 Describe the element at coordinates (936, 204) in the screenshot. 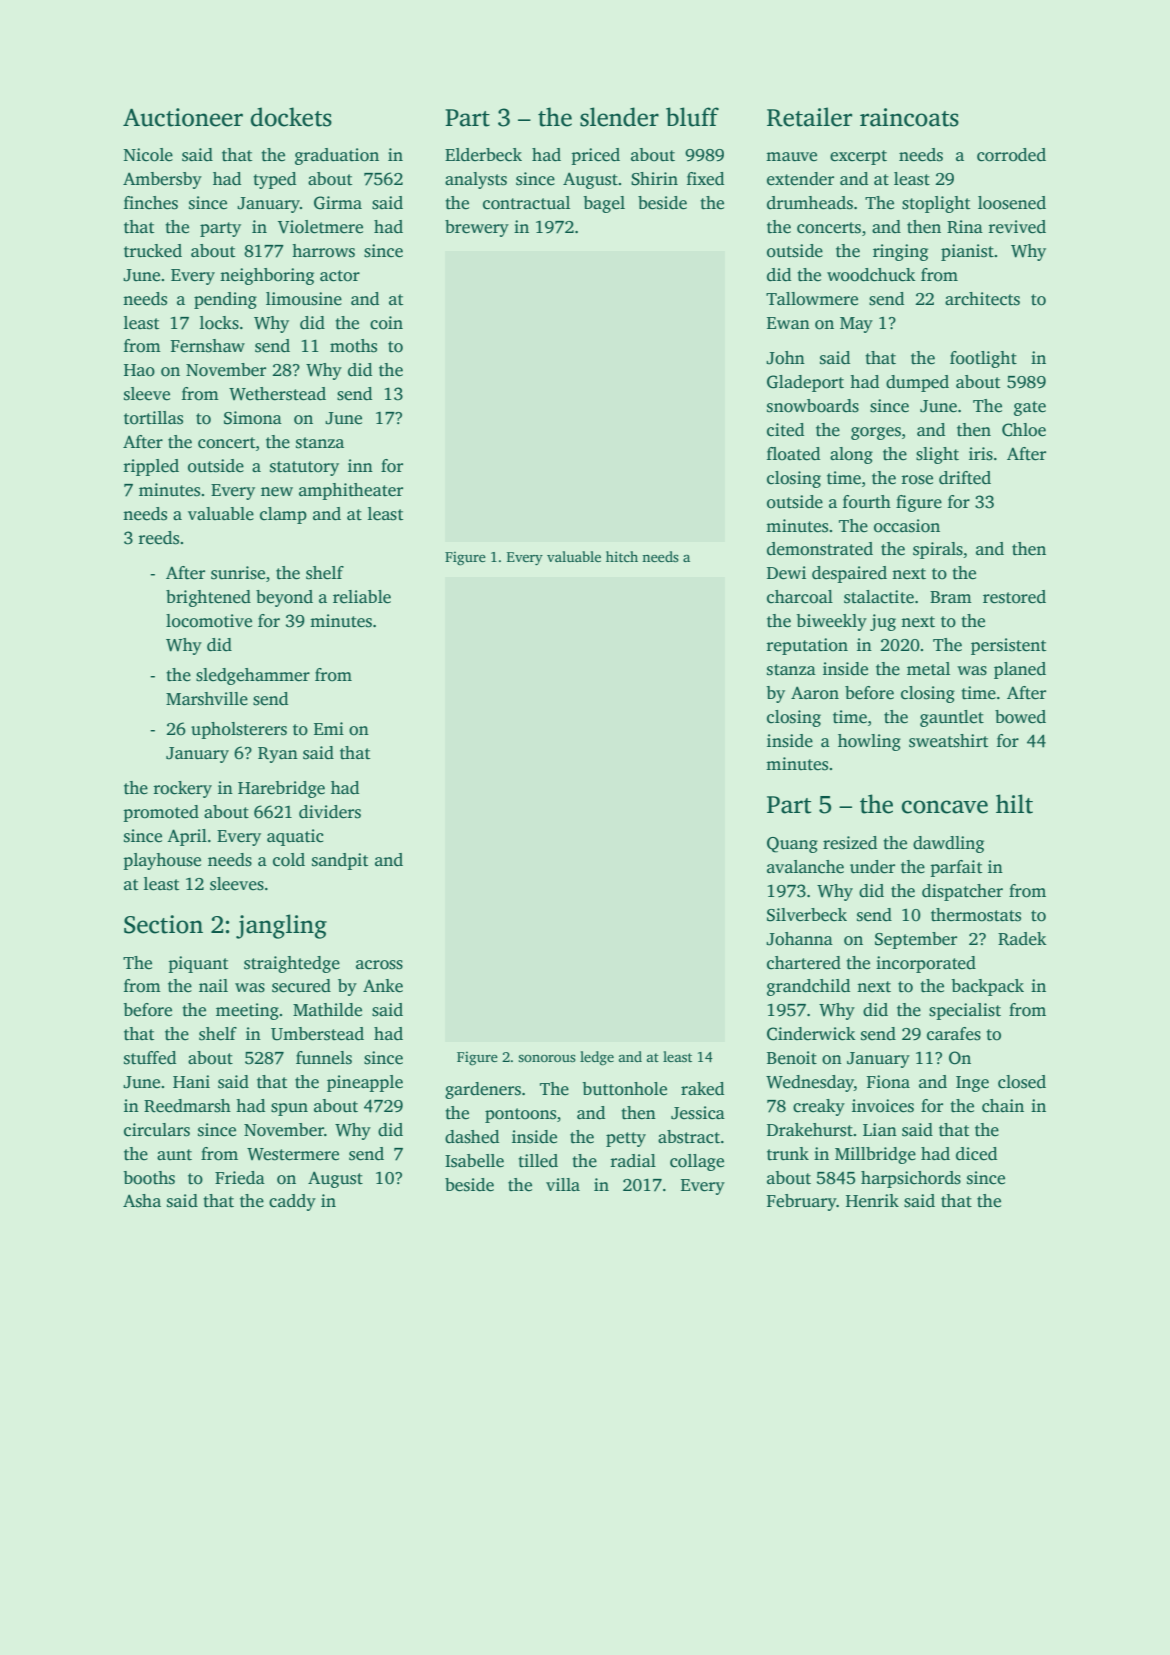

I see `stoplight` at that location.
